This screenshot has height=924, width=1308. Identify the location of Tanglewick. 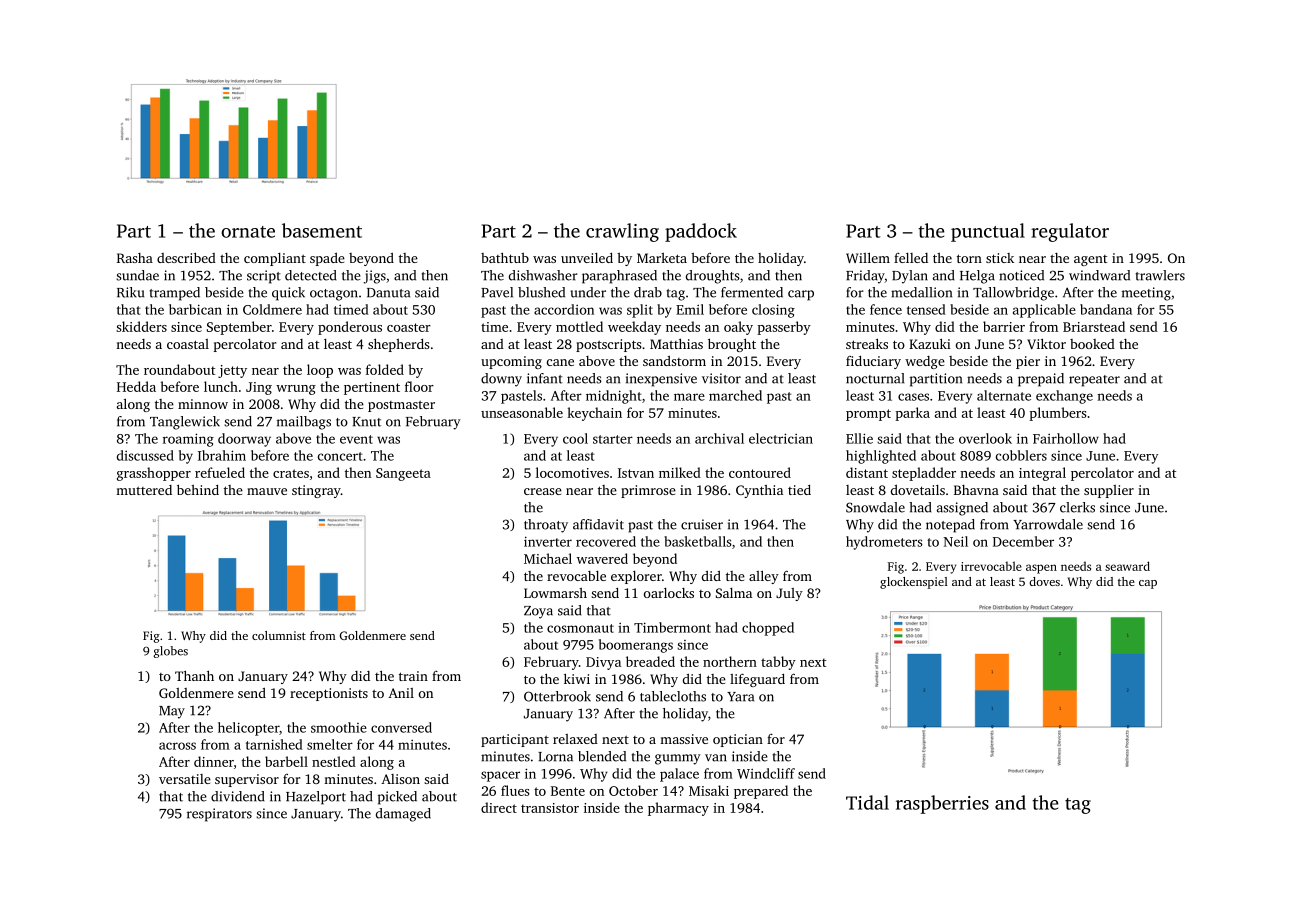
(185, 423).
